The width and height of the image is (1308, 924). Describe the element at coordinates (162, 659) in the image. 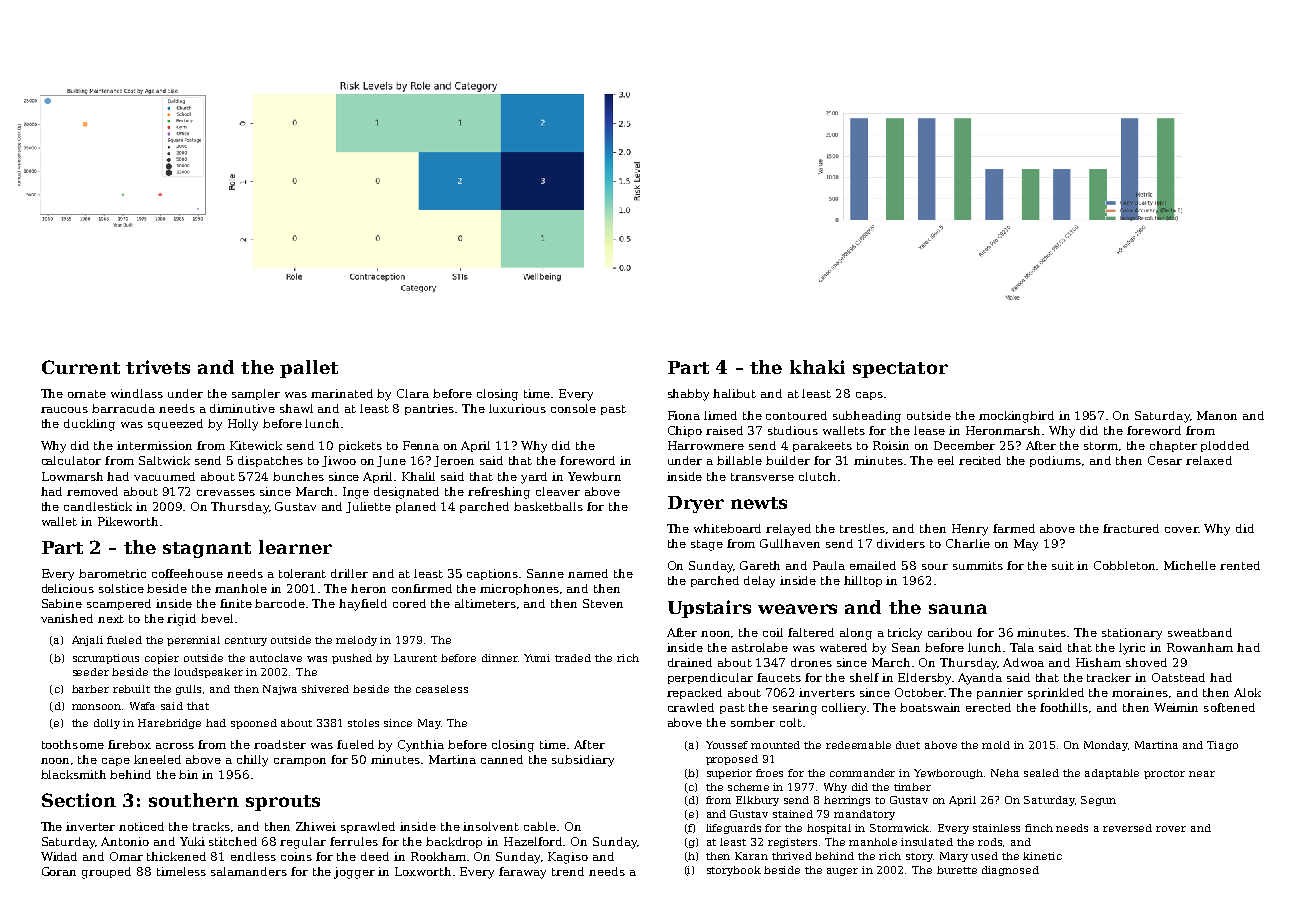

I see `copier` at that location.
